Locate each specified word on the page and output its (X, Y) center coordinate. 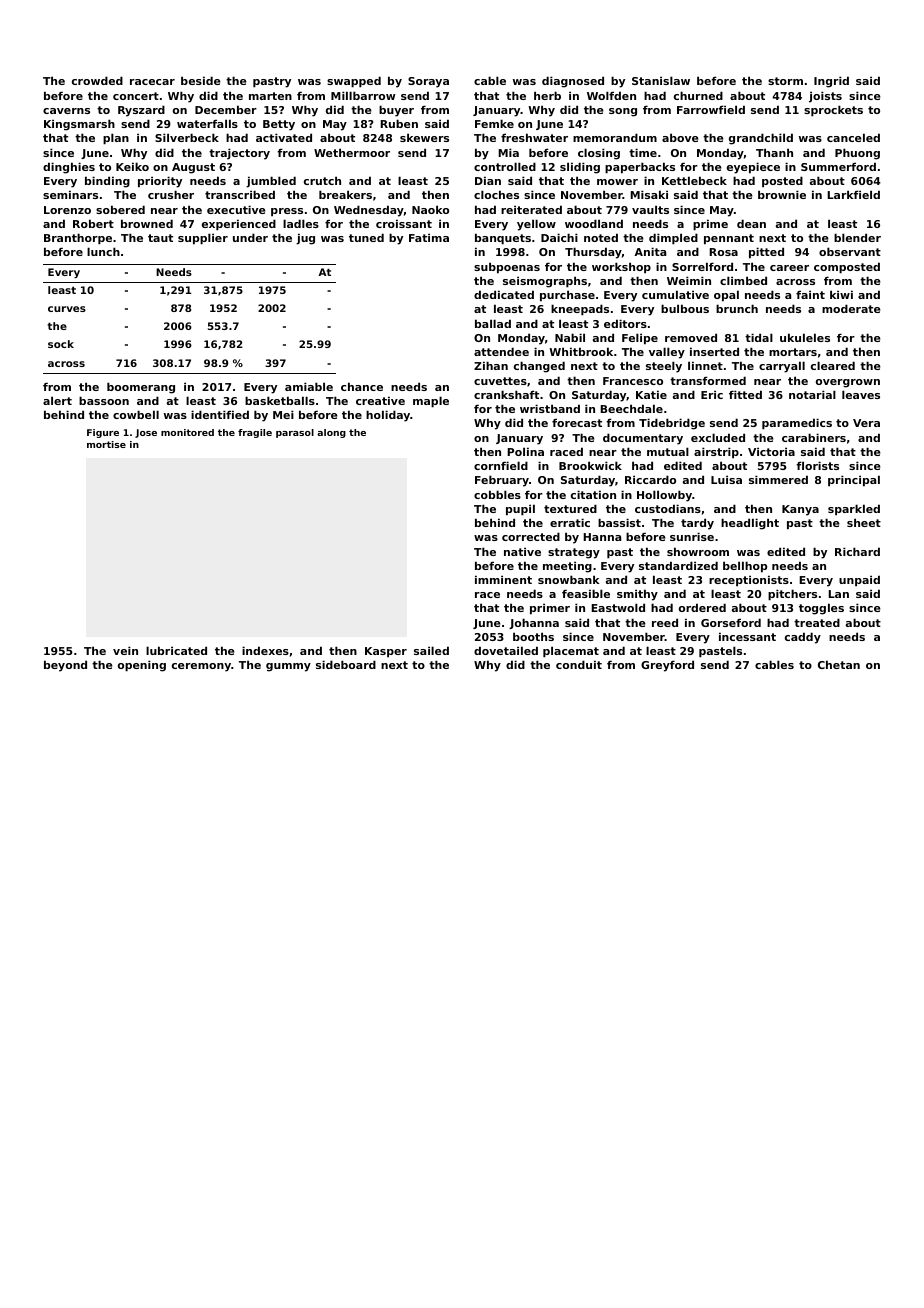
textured (570, 508)
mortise (106, 444)
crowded (97, 80)
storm (785, 81)
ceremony (201, 667)
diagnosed (573, 82)
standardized (678, 565)
